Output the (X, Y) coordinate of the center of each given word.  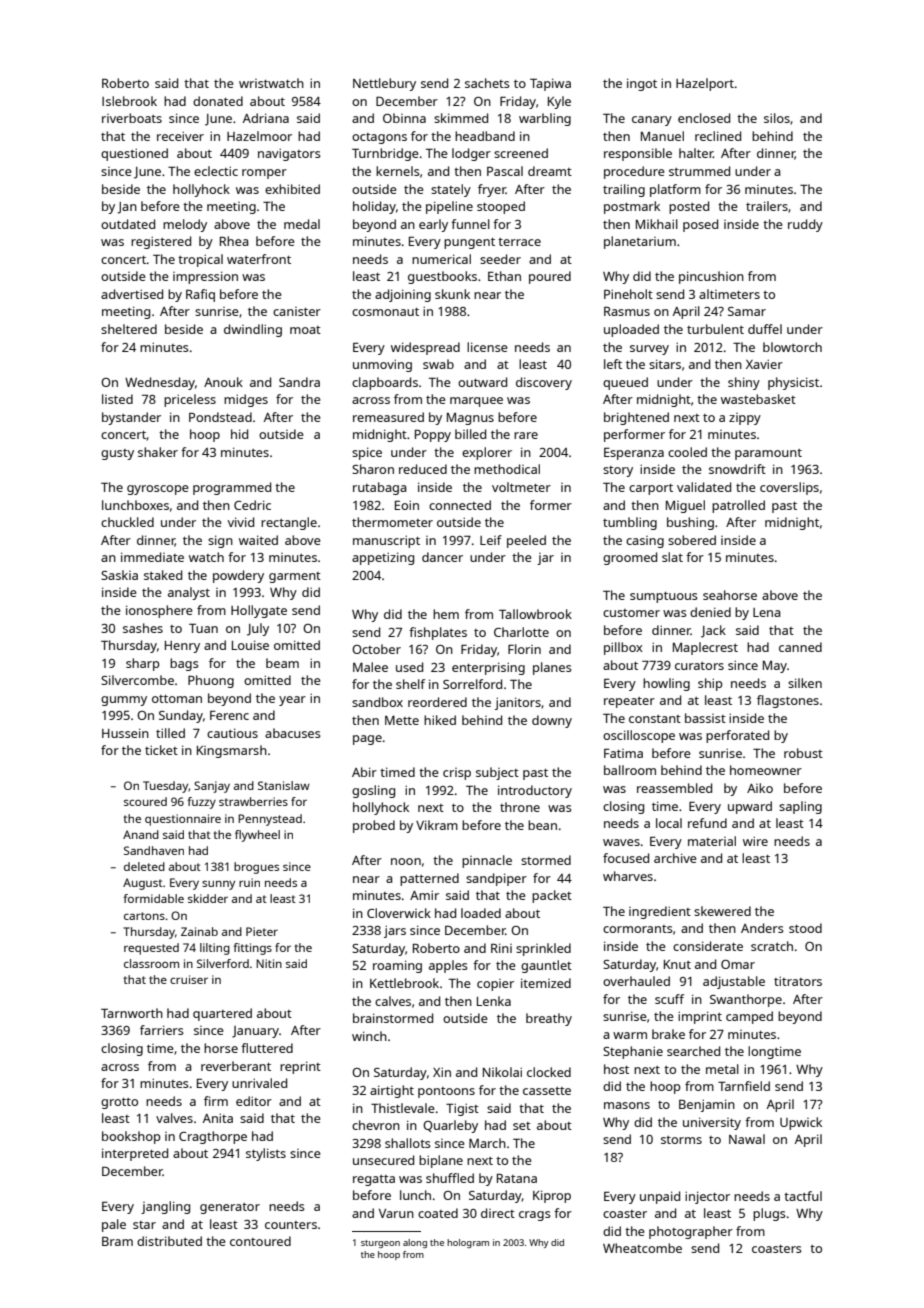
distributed (169, 1241)
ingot (642, 84)
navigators (289, 154)
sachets (487, 83)
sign (220, 541)
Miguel (685, 506)
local (669, 823)
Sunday (181, 716)
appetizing (383, 558)
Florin (524, 649)
